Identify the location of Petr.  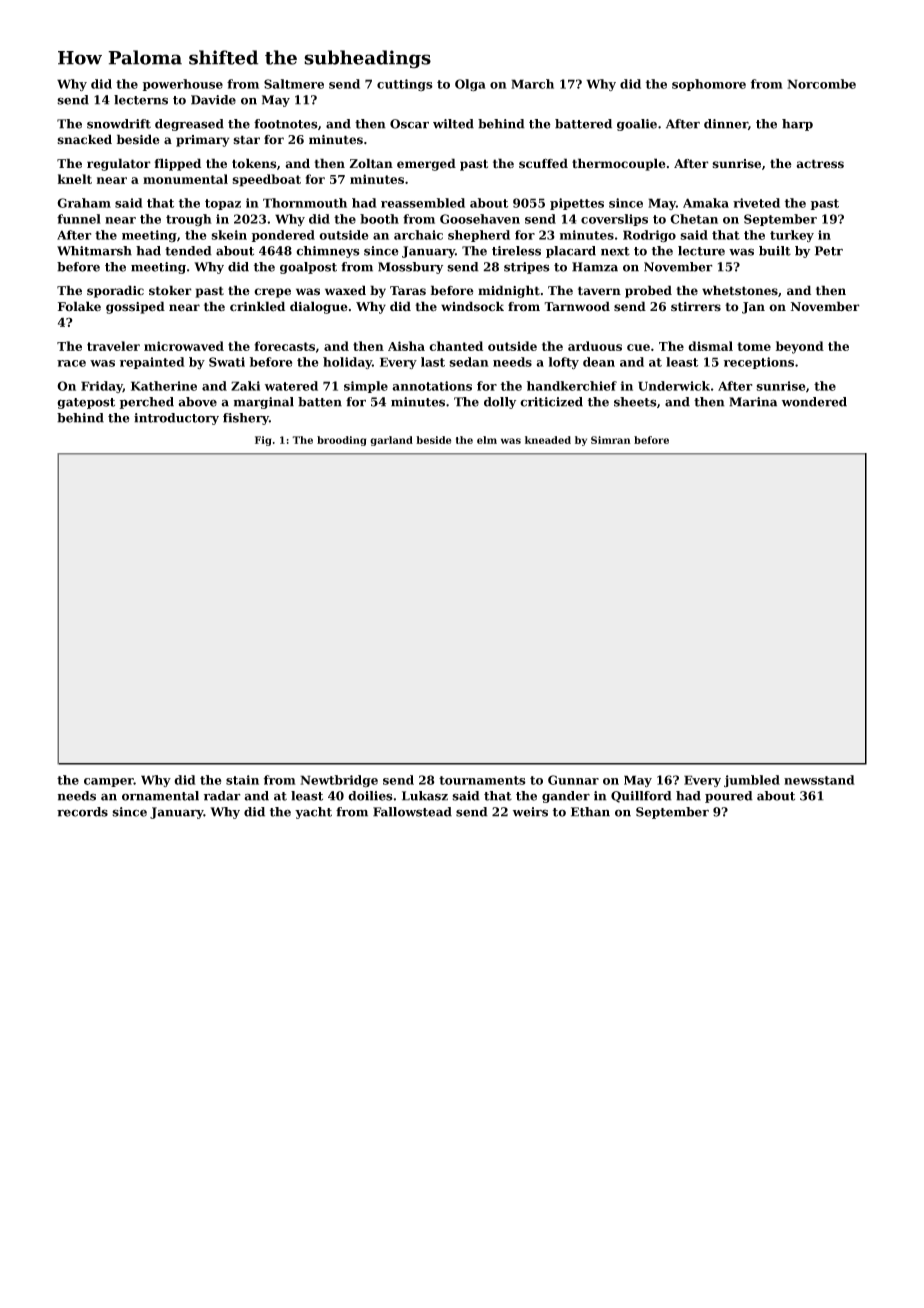
(829, 251).
